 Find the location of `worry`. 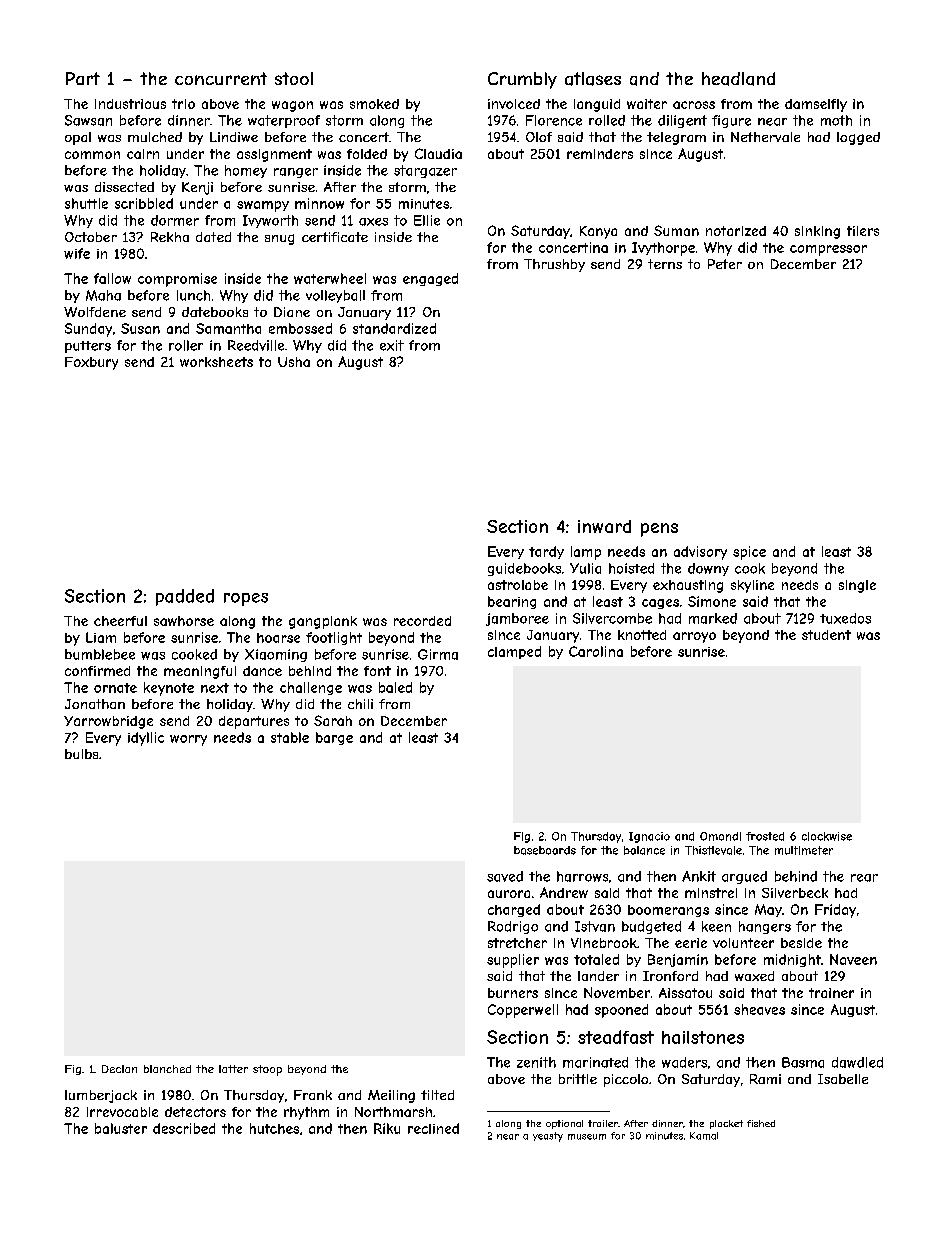

worry is located at coordinates (188, 740).
